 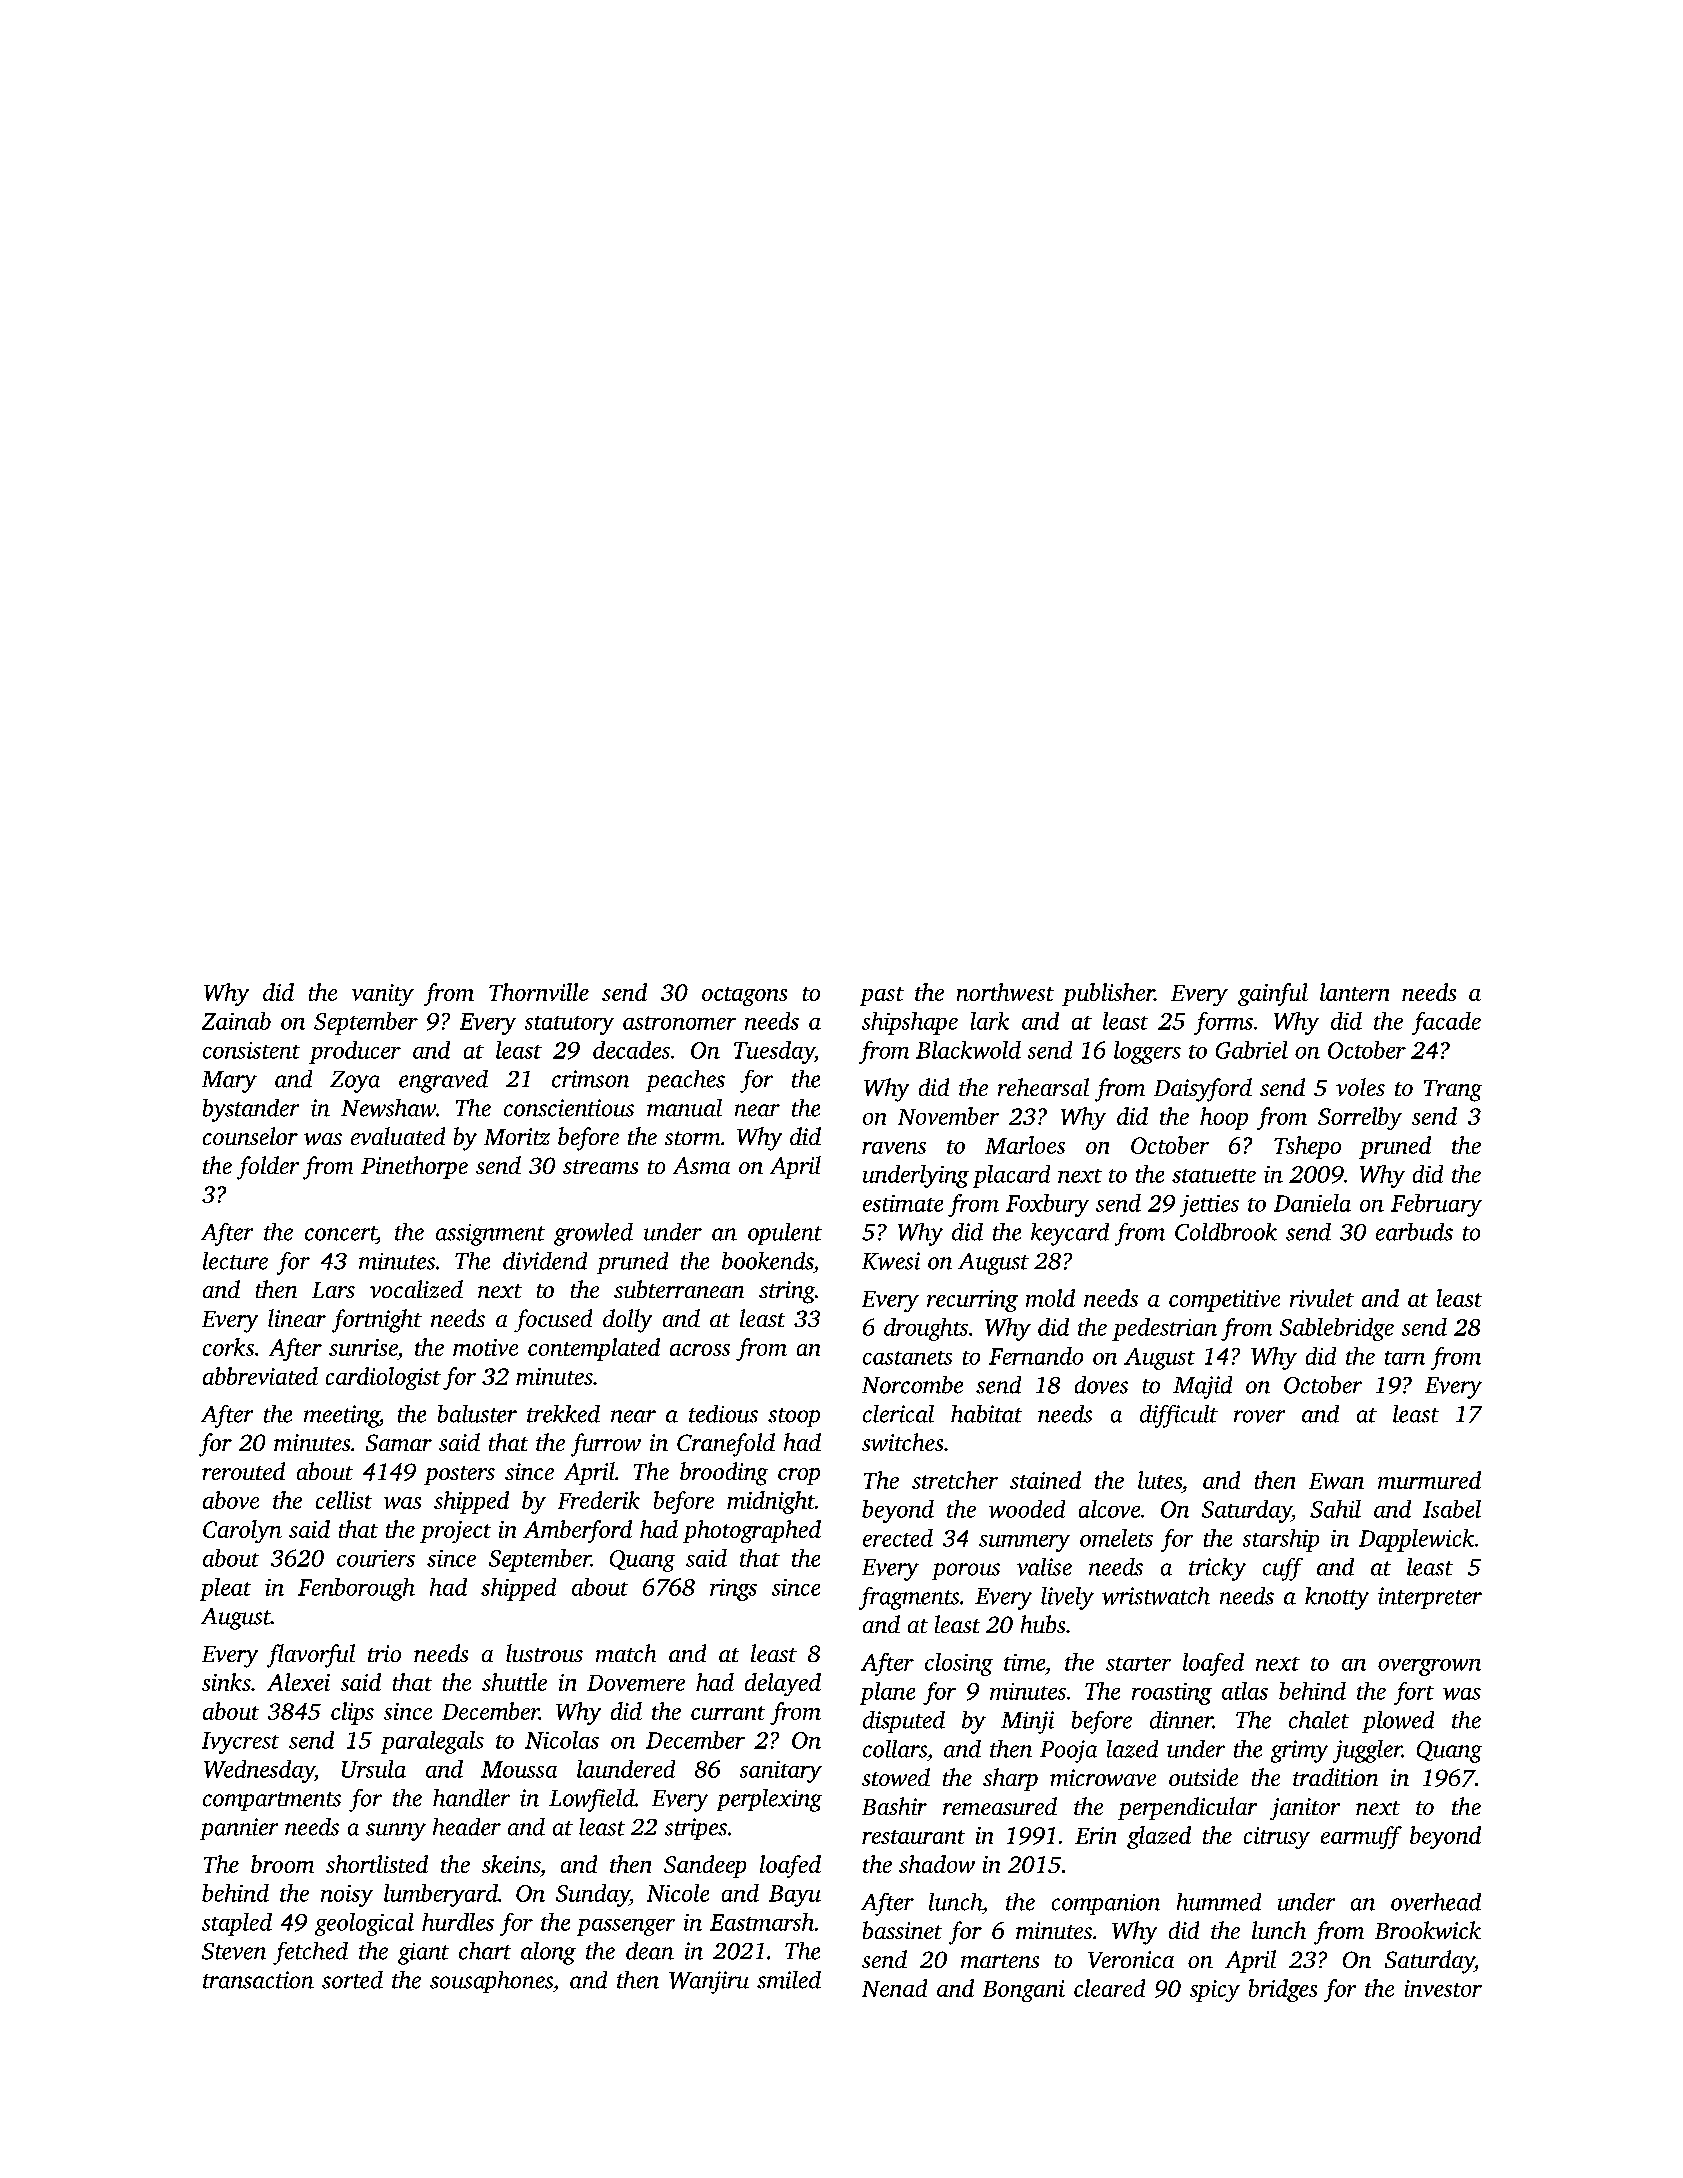 I want to click on earbuds, so click(x=1414, y=1232).
